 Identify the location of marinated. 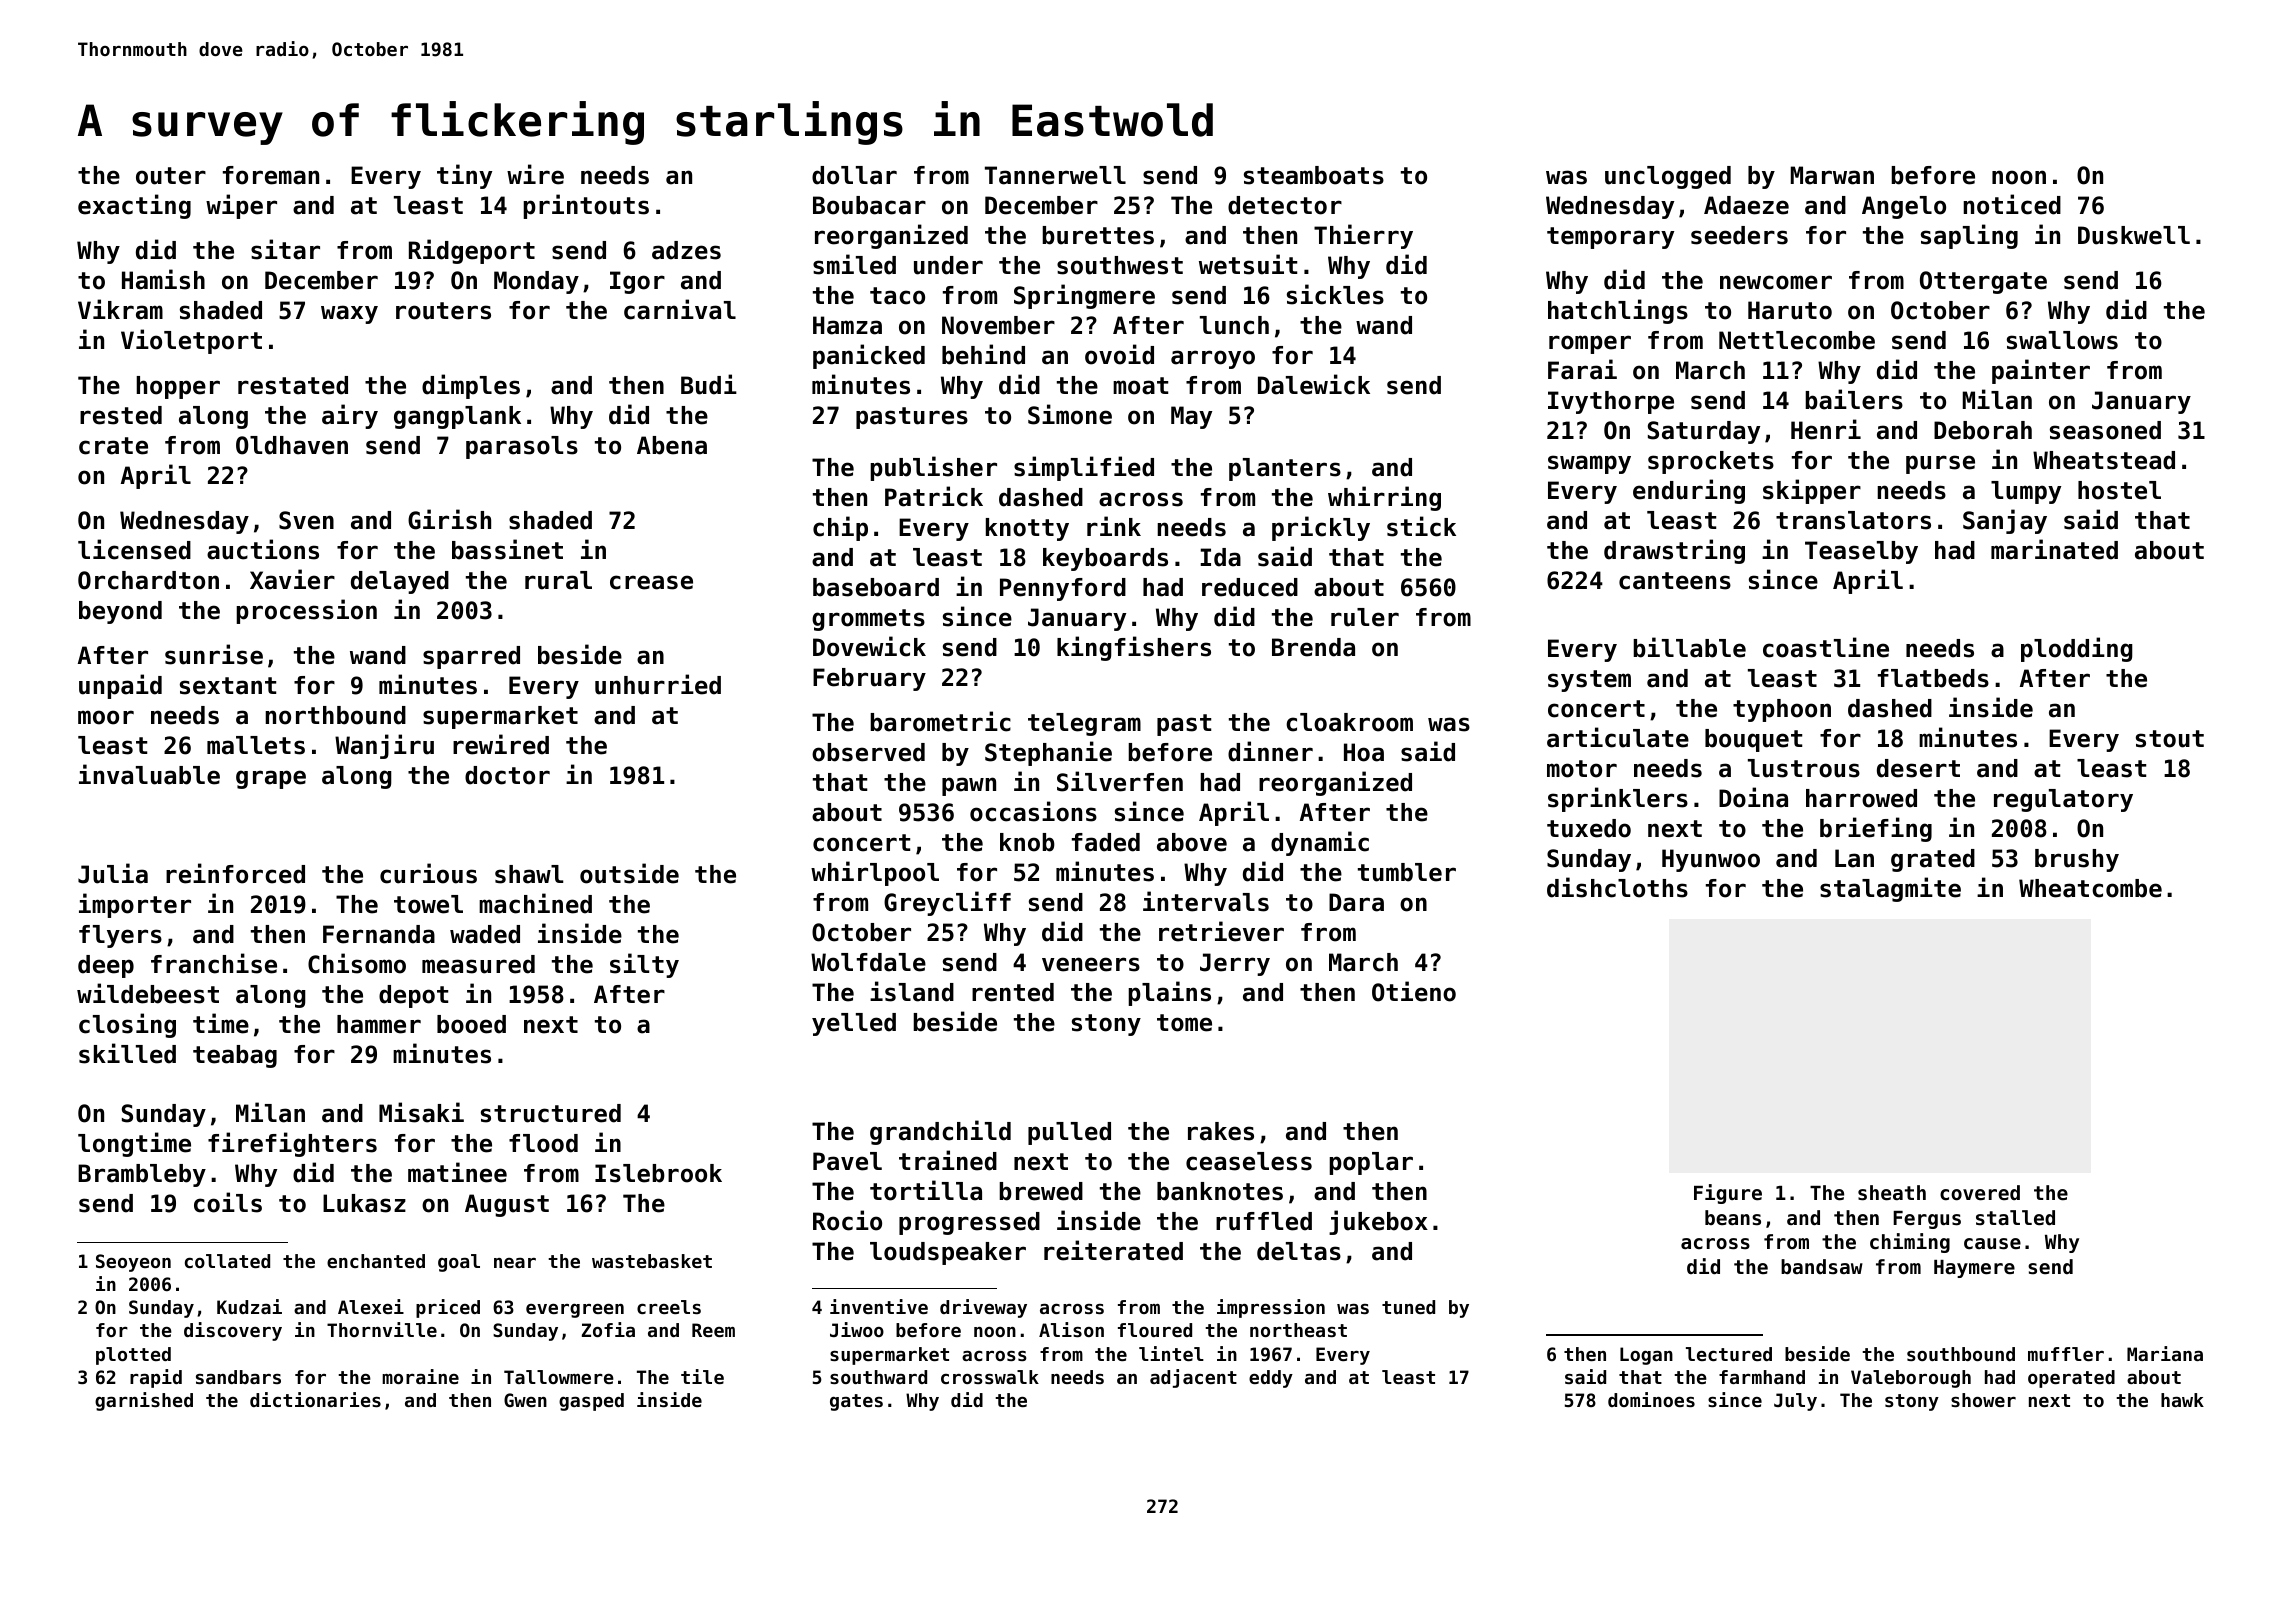
(2054, 549).
